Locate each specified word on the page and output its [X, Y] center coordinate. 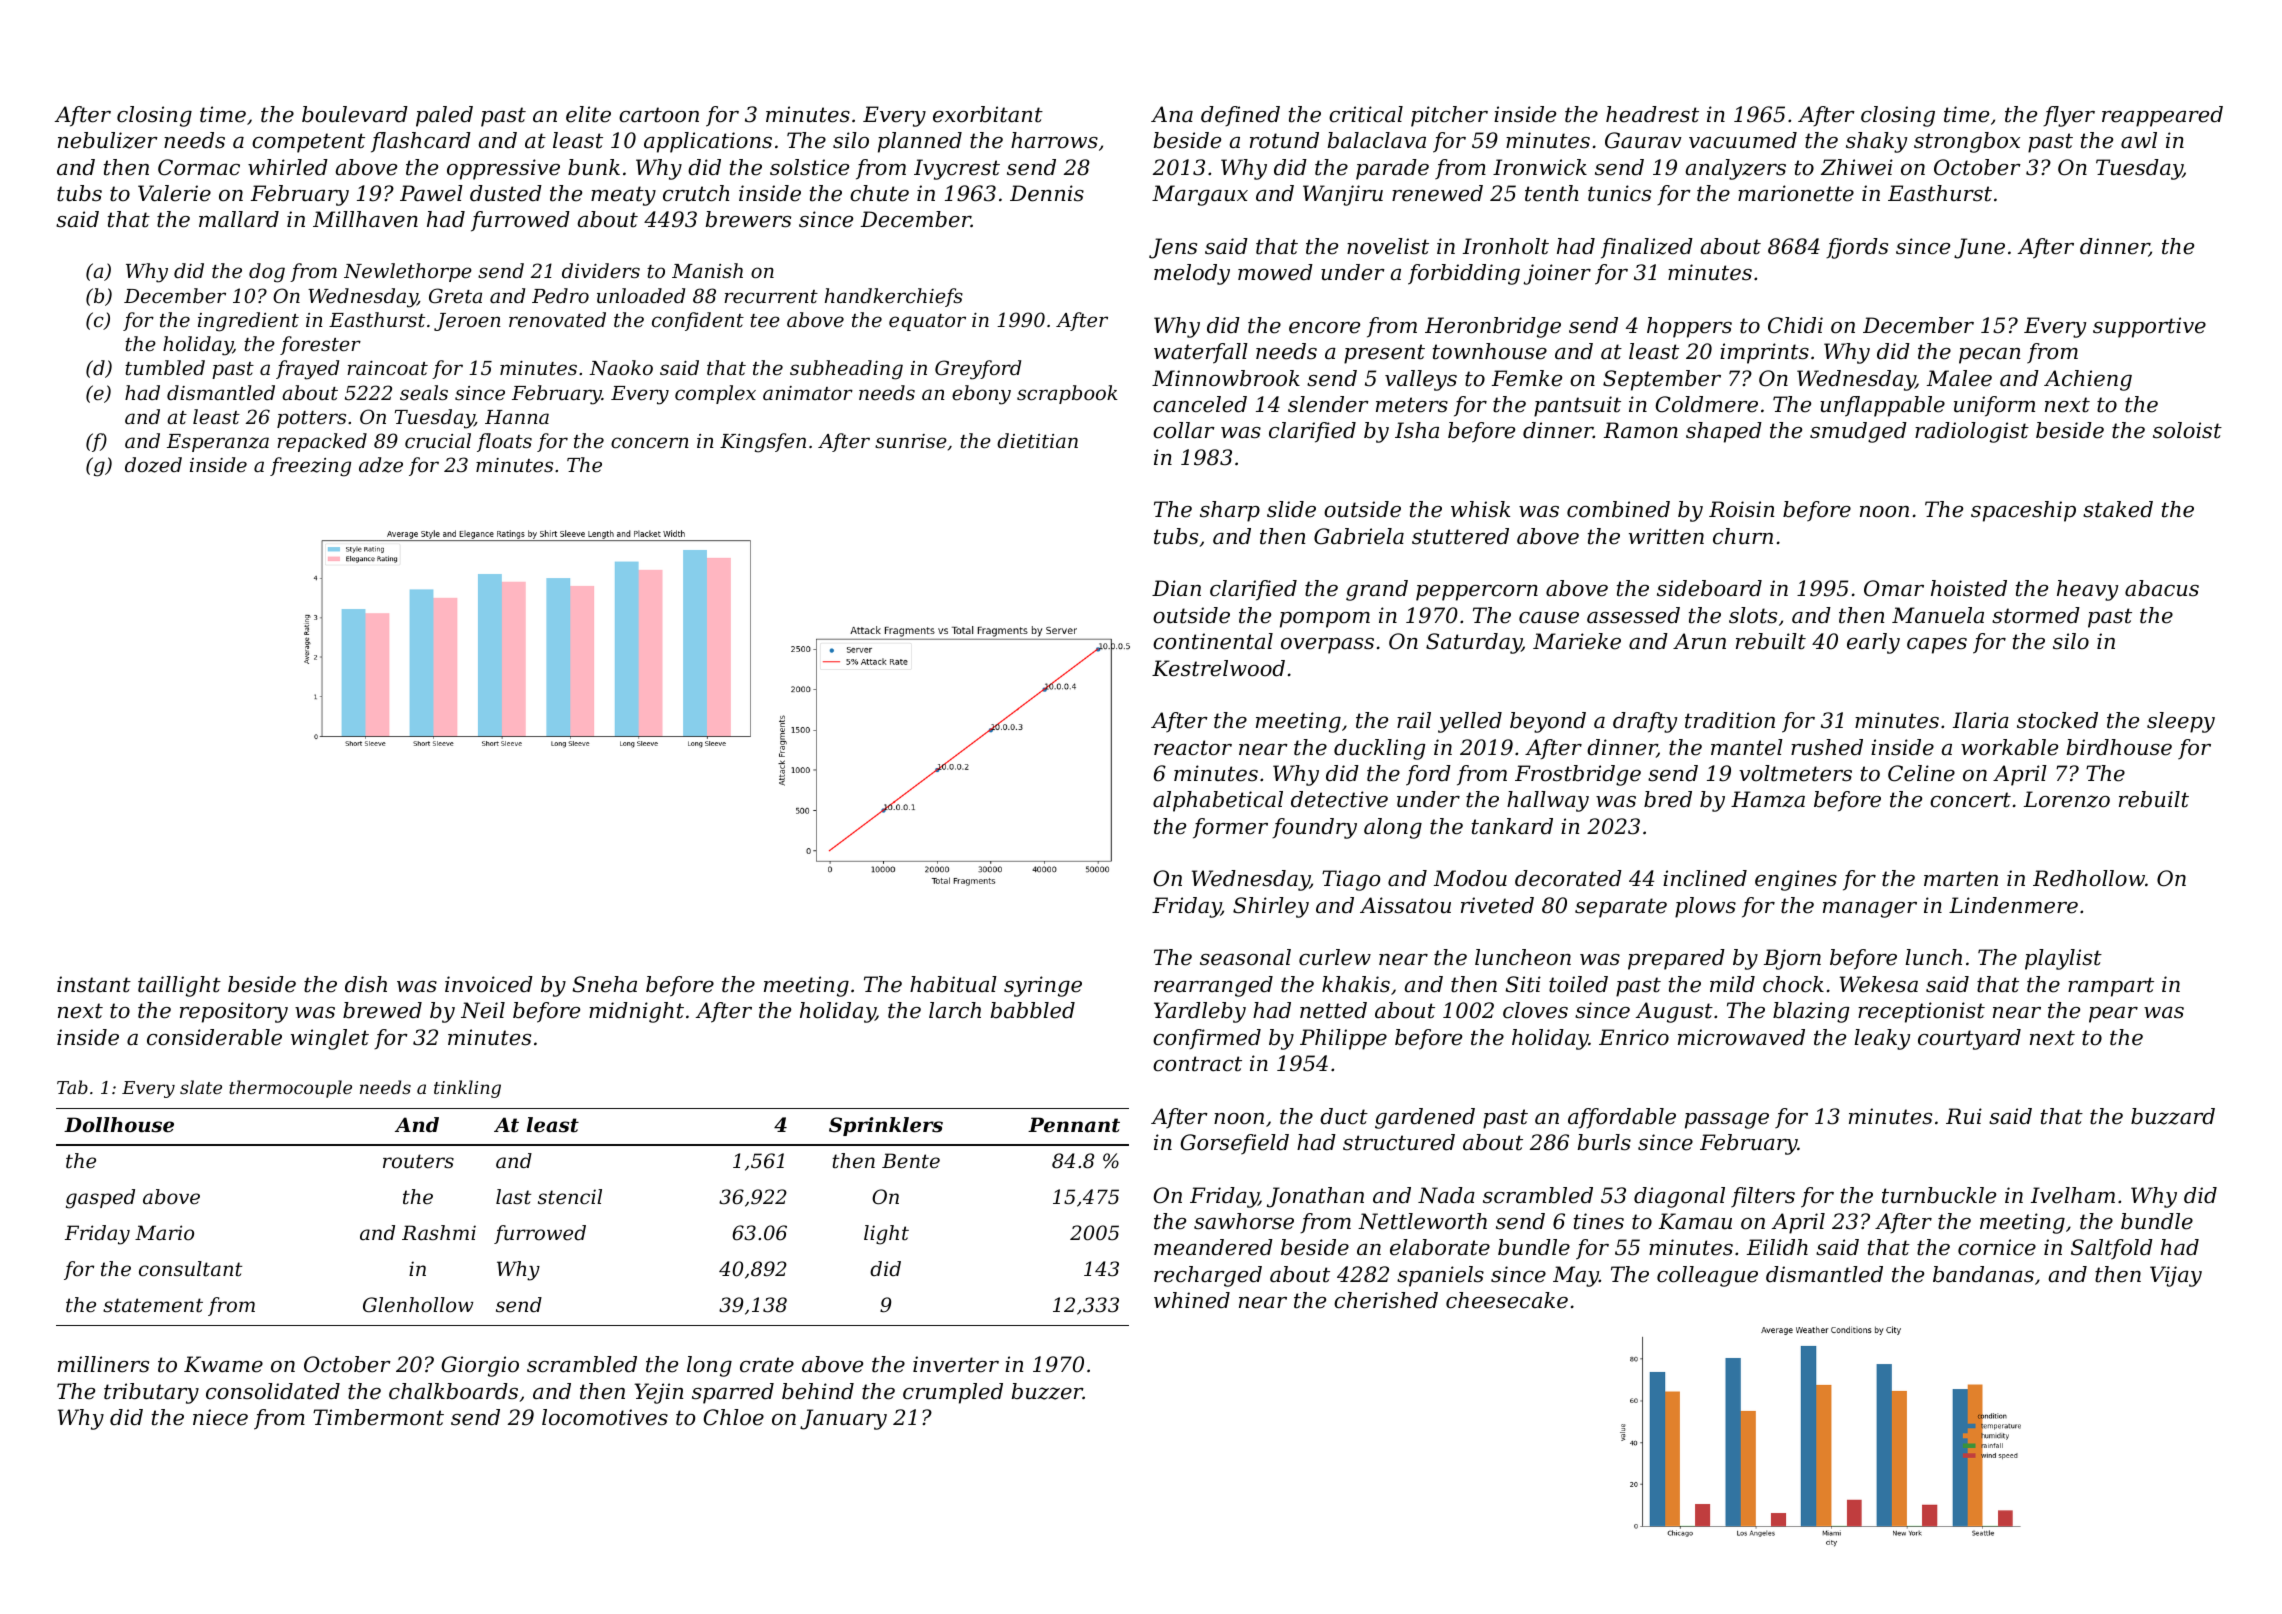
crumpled [953, 1393]
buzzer [1047, 1391]
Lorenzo [2067, 799]
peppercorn [1477, 593]
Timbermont [378, 1417]
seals [424, 392]
